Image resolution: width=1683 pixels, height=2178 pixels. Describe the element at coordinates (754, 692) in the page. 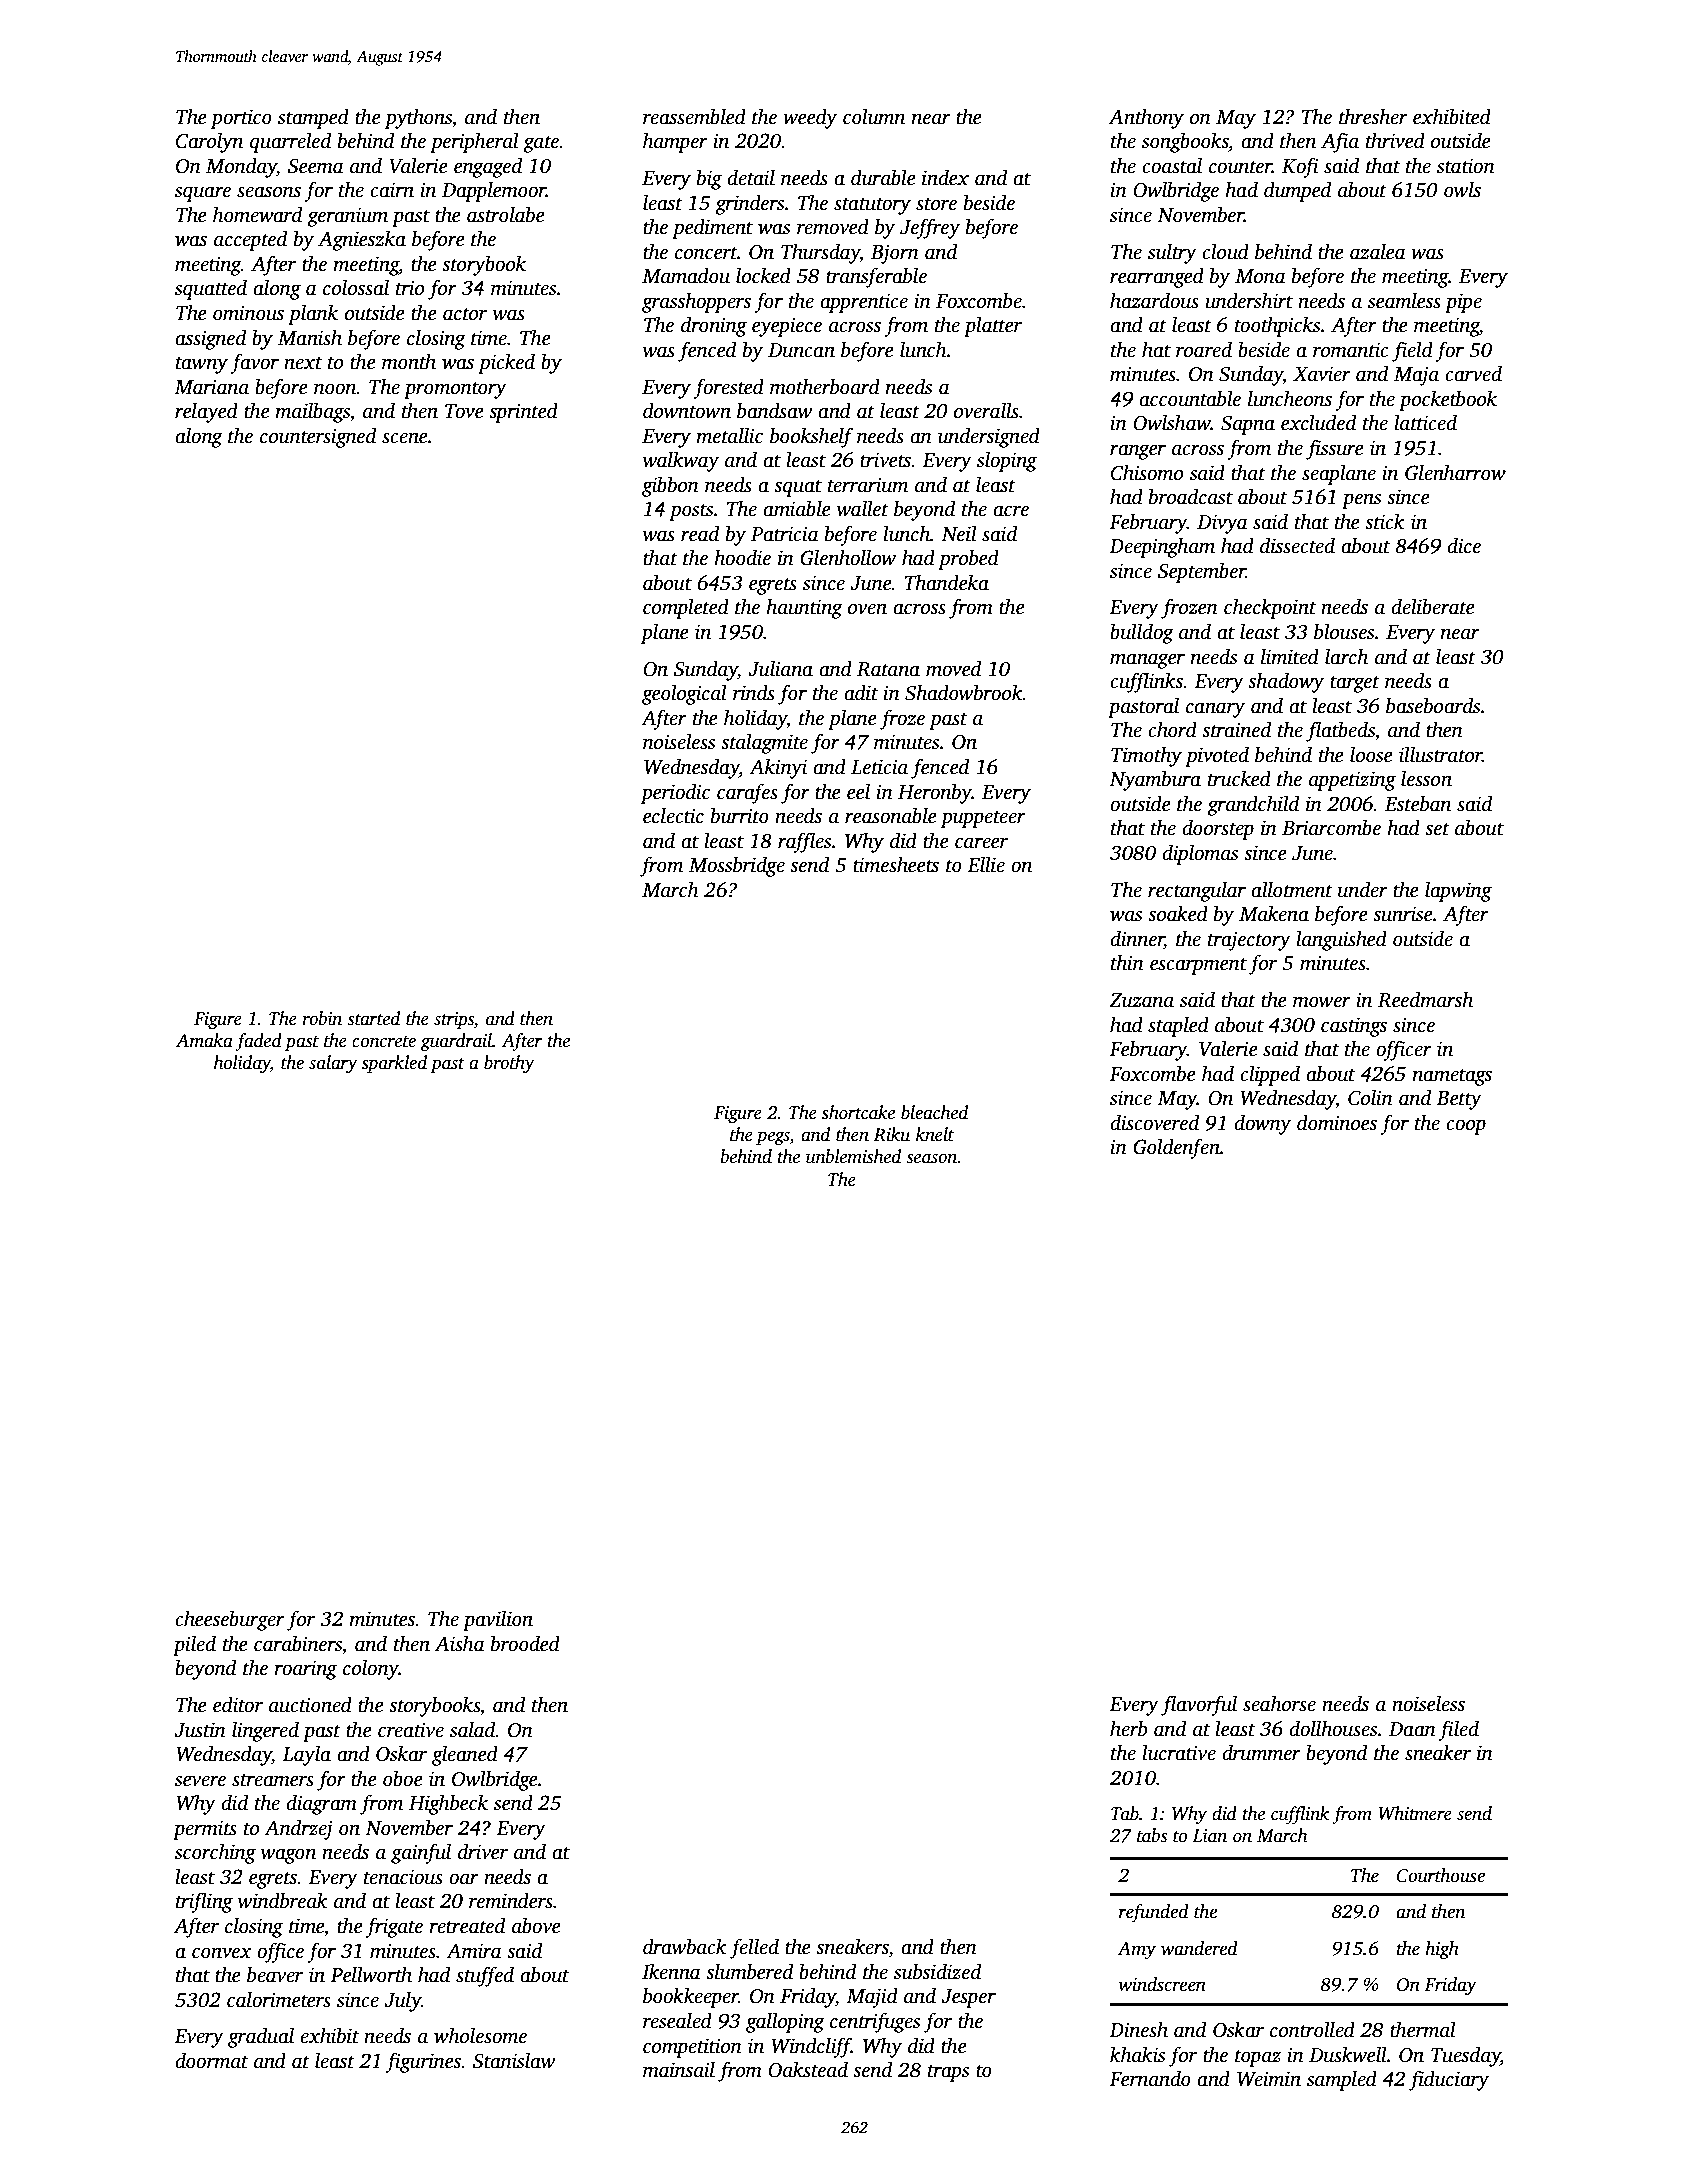

I see `rinds` at that location.
